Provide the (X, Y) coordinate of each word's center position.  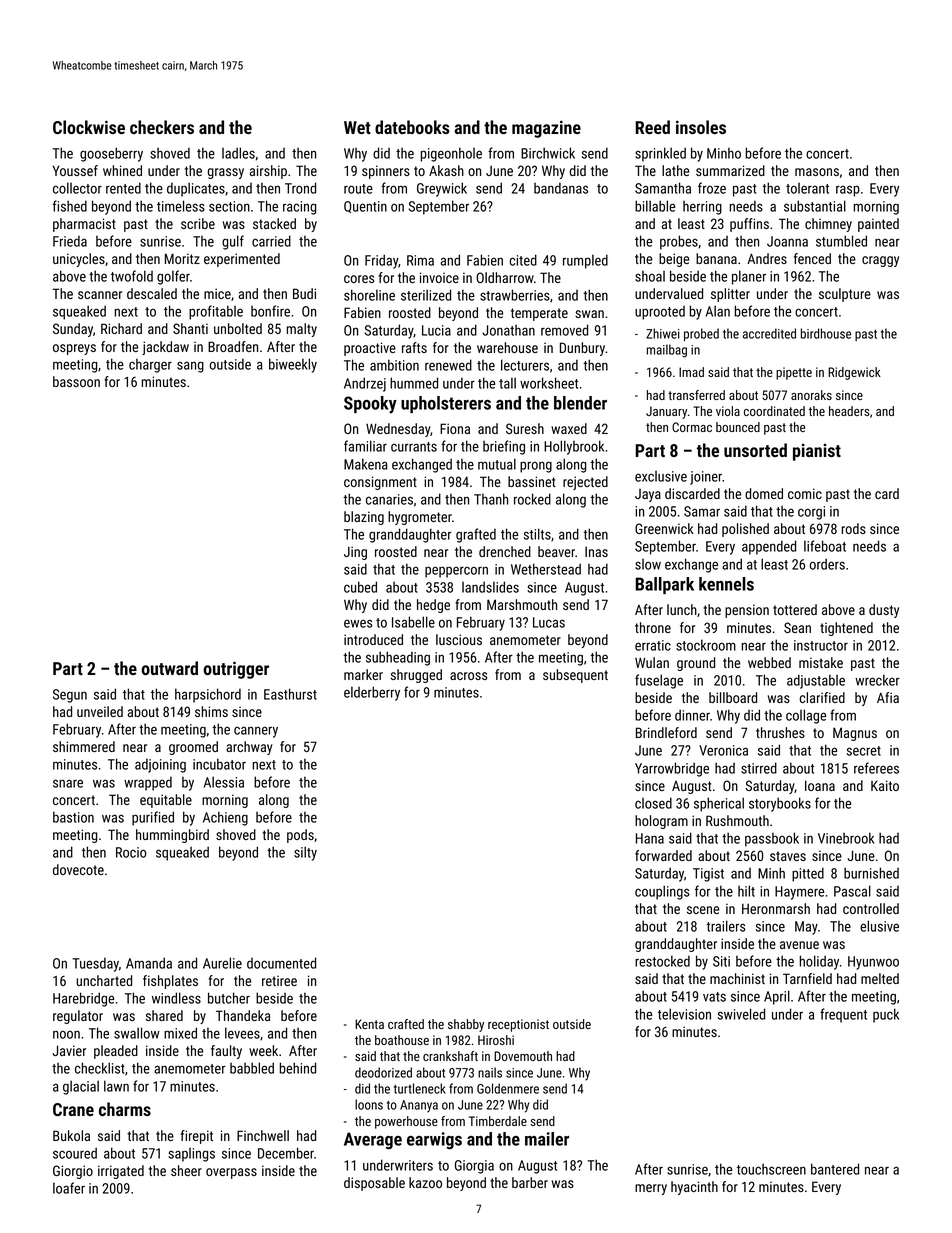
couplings (662, 892)
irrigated (121, 1172)
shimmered (84, 746)
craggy (880, 261)
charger (150, 366)
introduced (373, 639)
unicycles (79, 260)
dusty (884, 611)
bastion (73, 817)
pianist (817, 452)
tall (507, 383)
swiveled (741, 1014)
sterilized (426, 295)
